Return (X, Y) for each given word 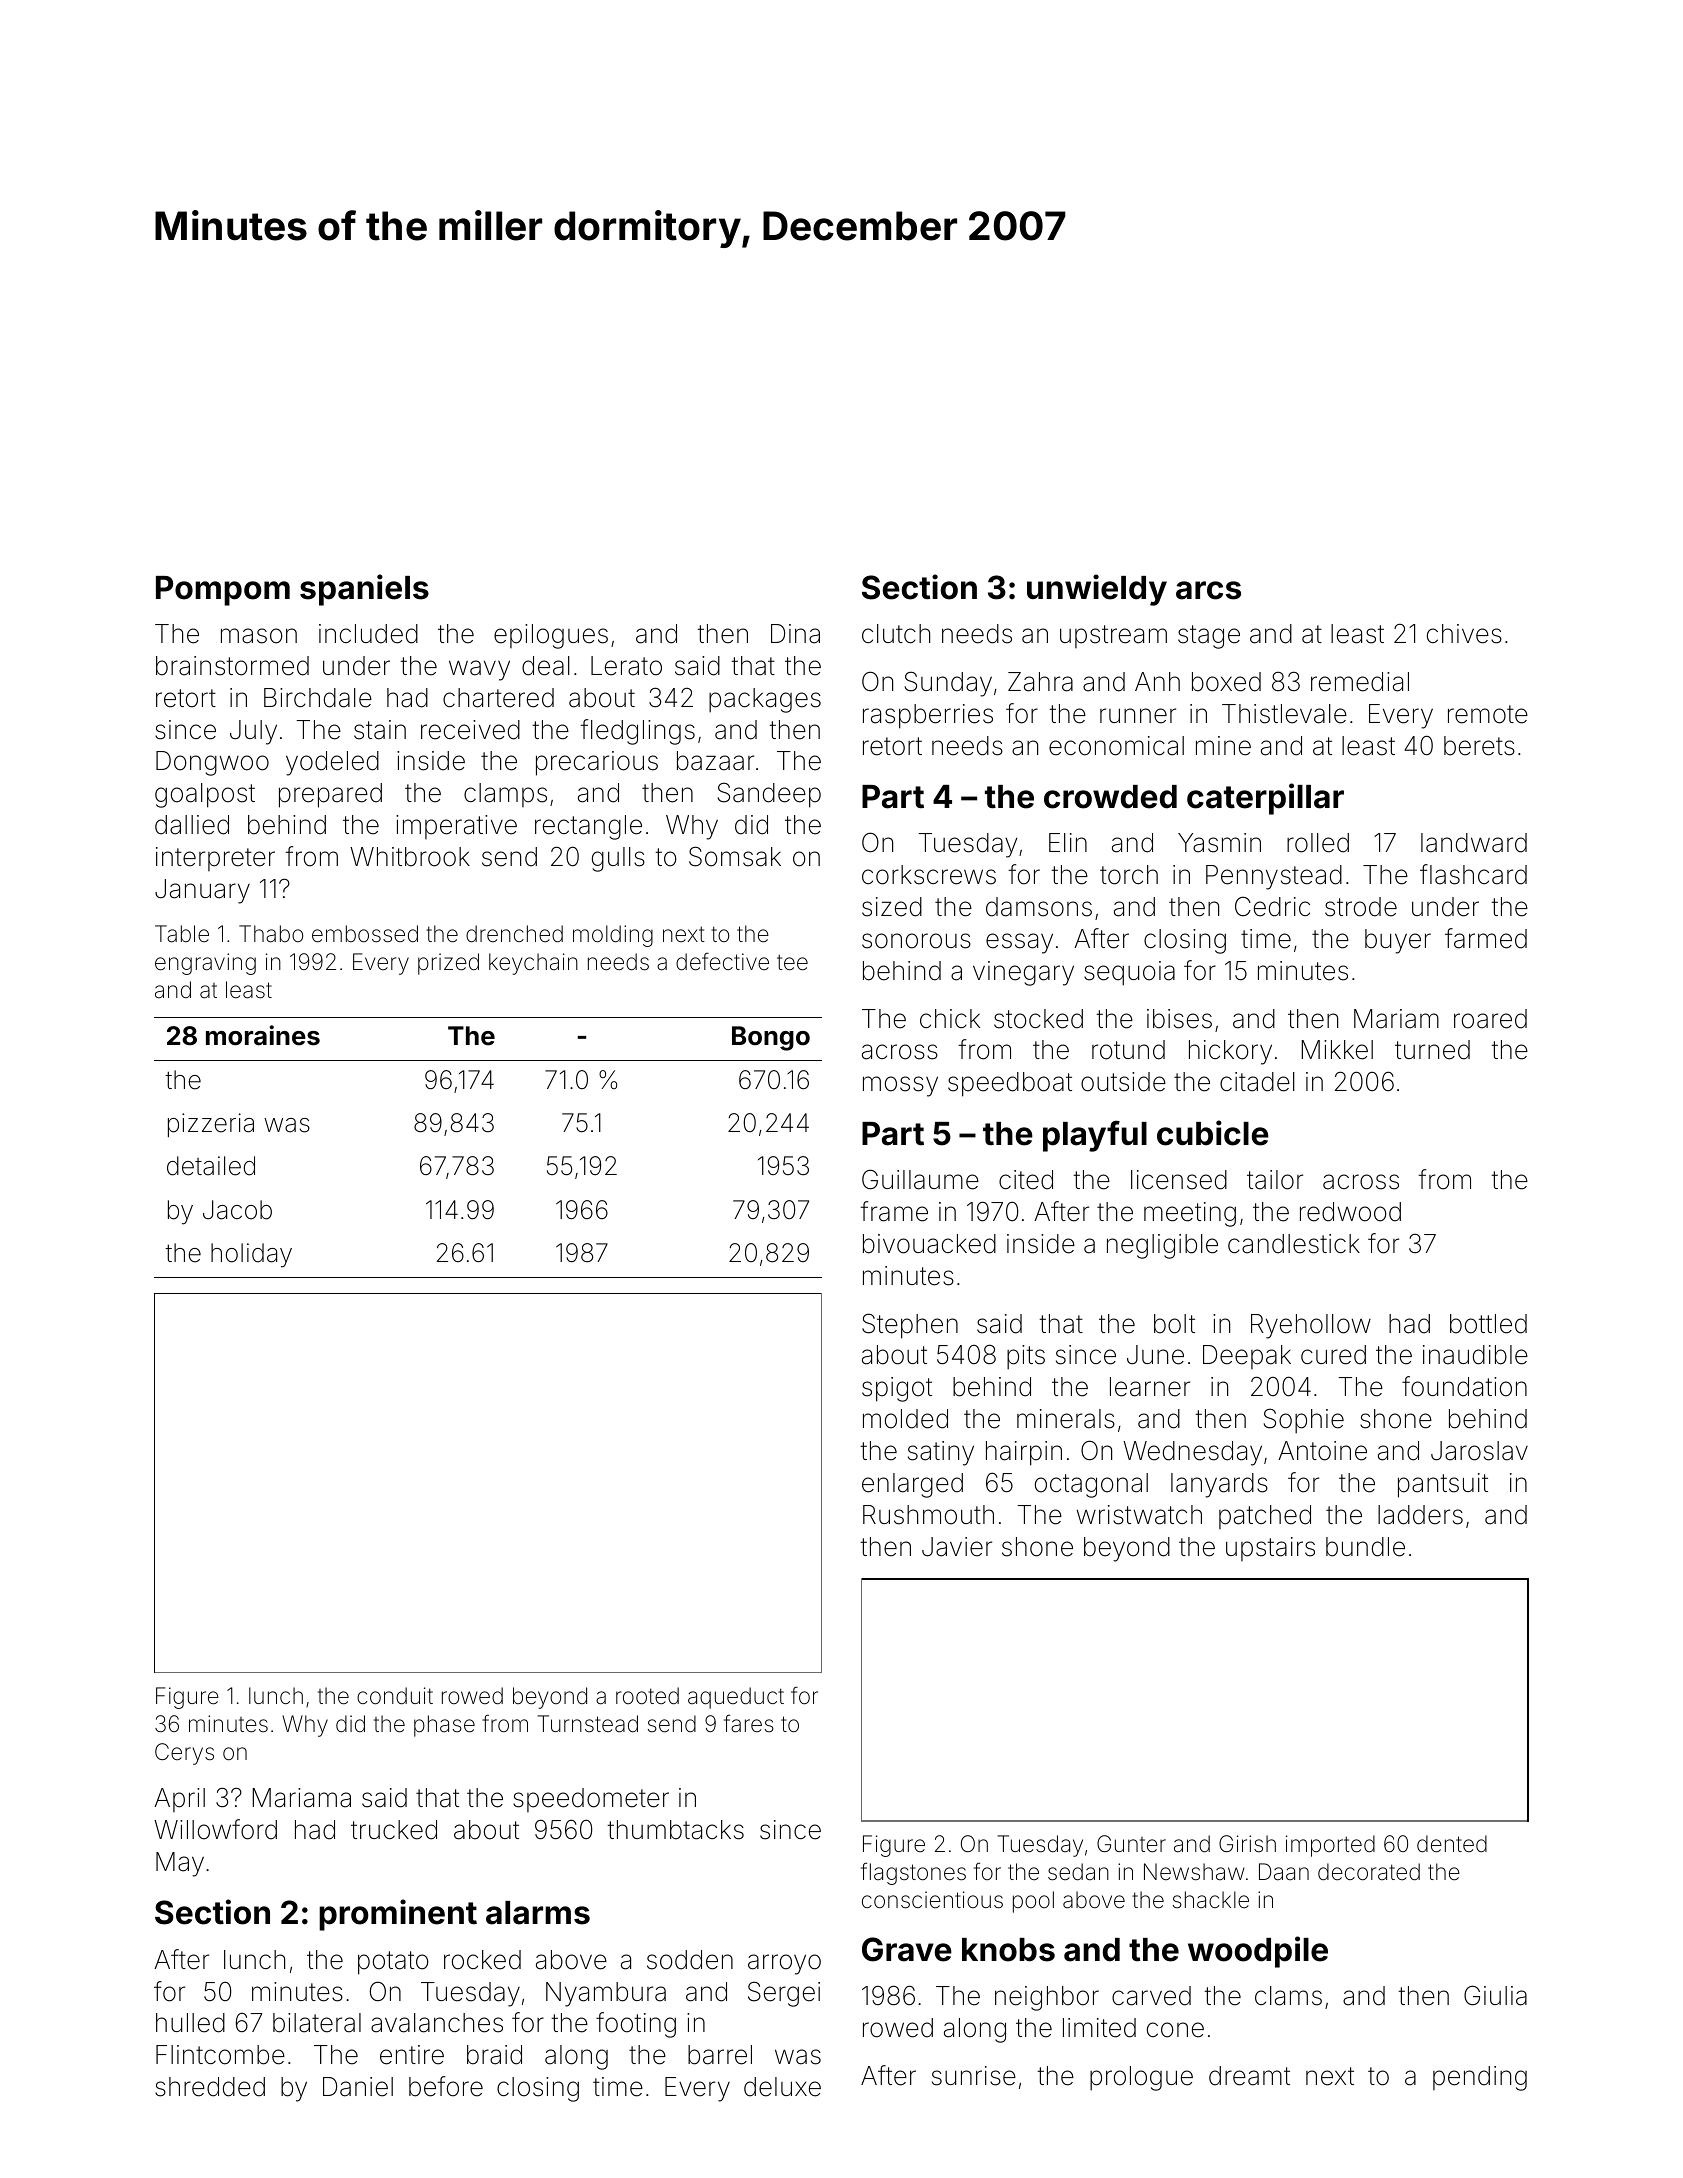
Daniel (358, 2087)
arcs (1208, 590)
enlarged (912, 1485)
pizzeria (211, 1125)
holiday (251, 1255)
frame (894, 1211)
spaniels (364, 590)
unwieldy (1097, 590)
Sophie (1304, 1421)
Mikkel (1337, 1050)
